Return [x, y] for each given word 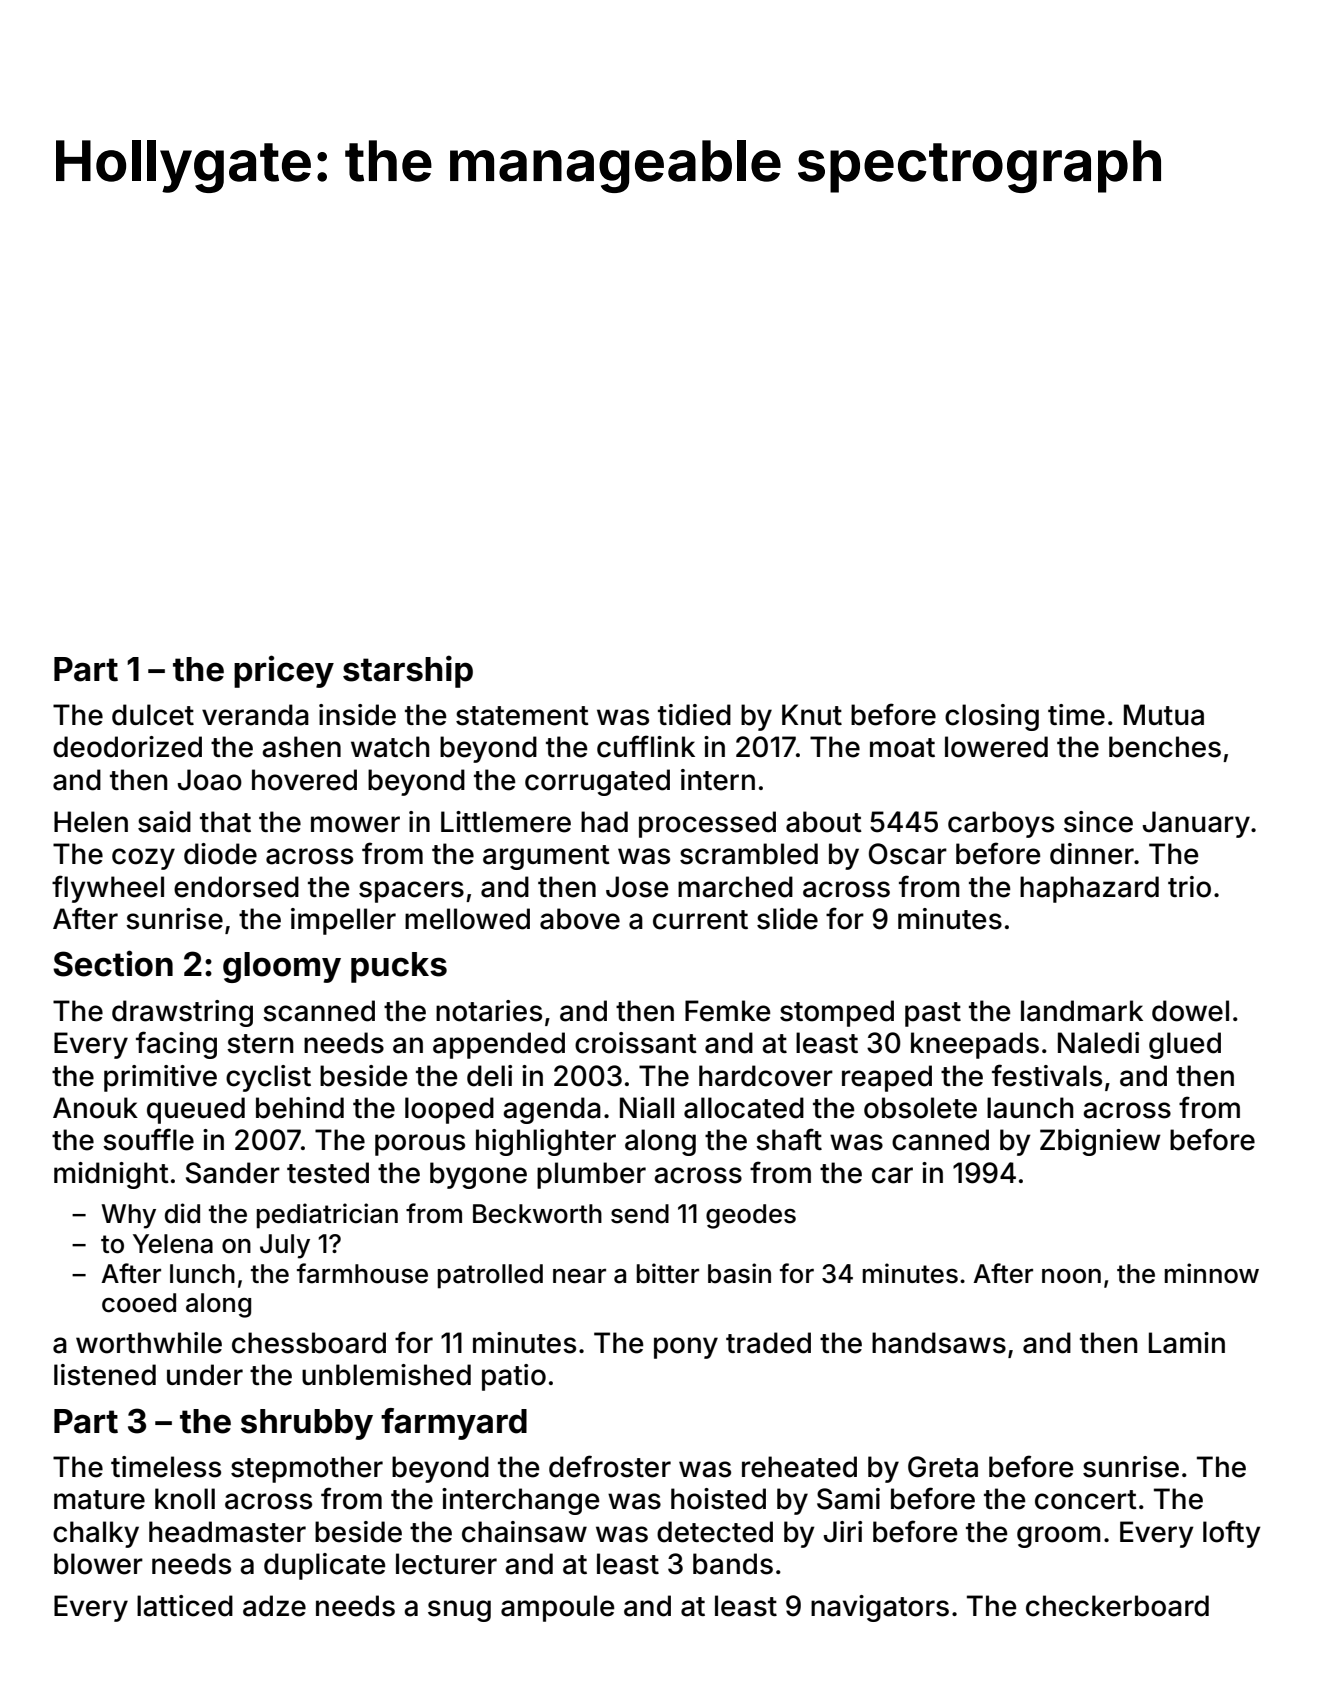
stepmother [307, 1469]
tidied [694, 715]
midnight [111, 1175]
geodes [751, 1216]
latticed [185, 1606]
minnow [1212, 1273]
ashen [301, 747]
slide [787, 919]
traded [768, 1343]
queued [196, 1110]
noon [1071, 1276]
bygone [478, 1175]
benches [1165, 747]
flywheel [108, 889]
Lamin [1187, 1343]
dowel [1190, 1011]
